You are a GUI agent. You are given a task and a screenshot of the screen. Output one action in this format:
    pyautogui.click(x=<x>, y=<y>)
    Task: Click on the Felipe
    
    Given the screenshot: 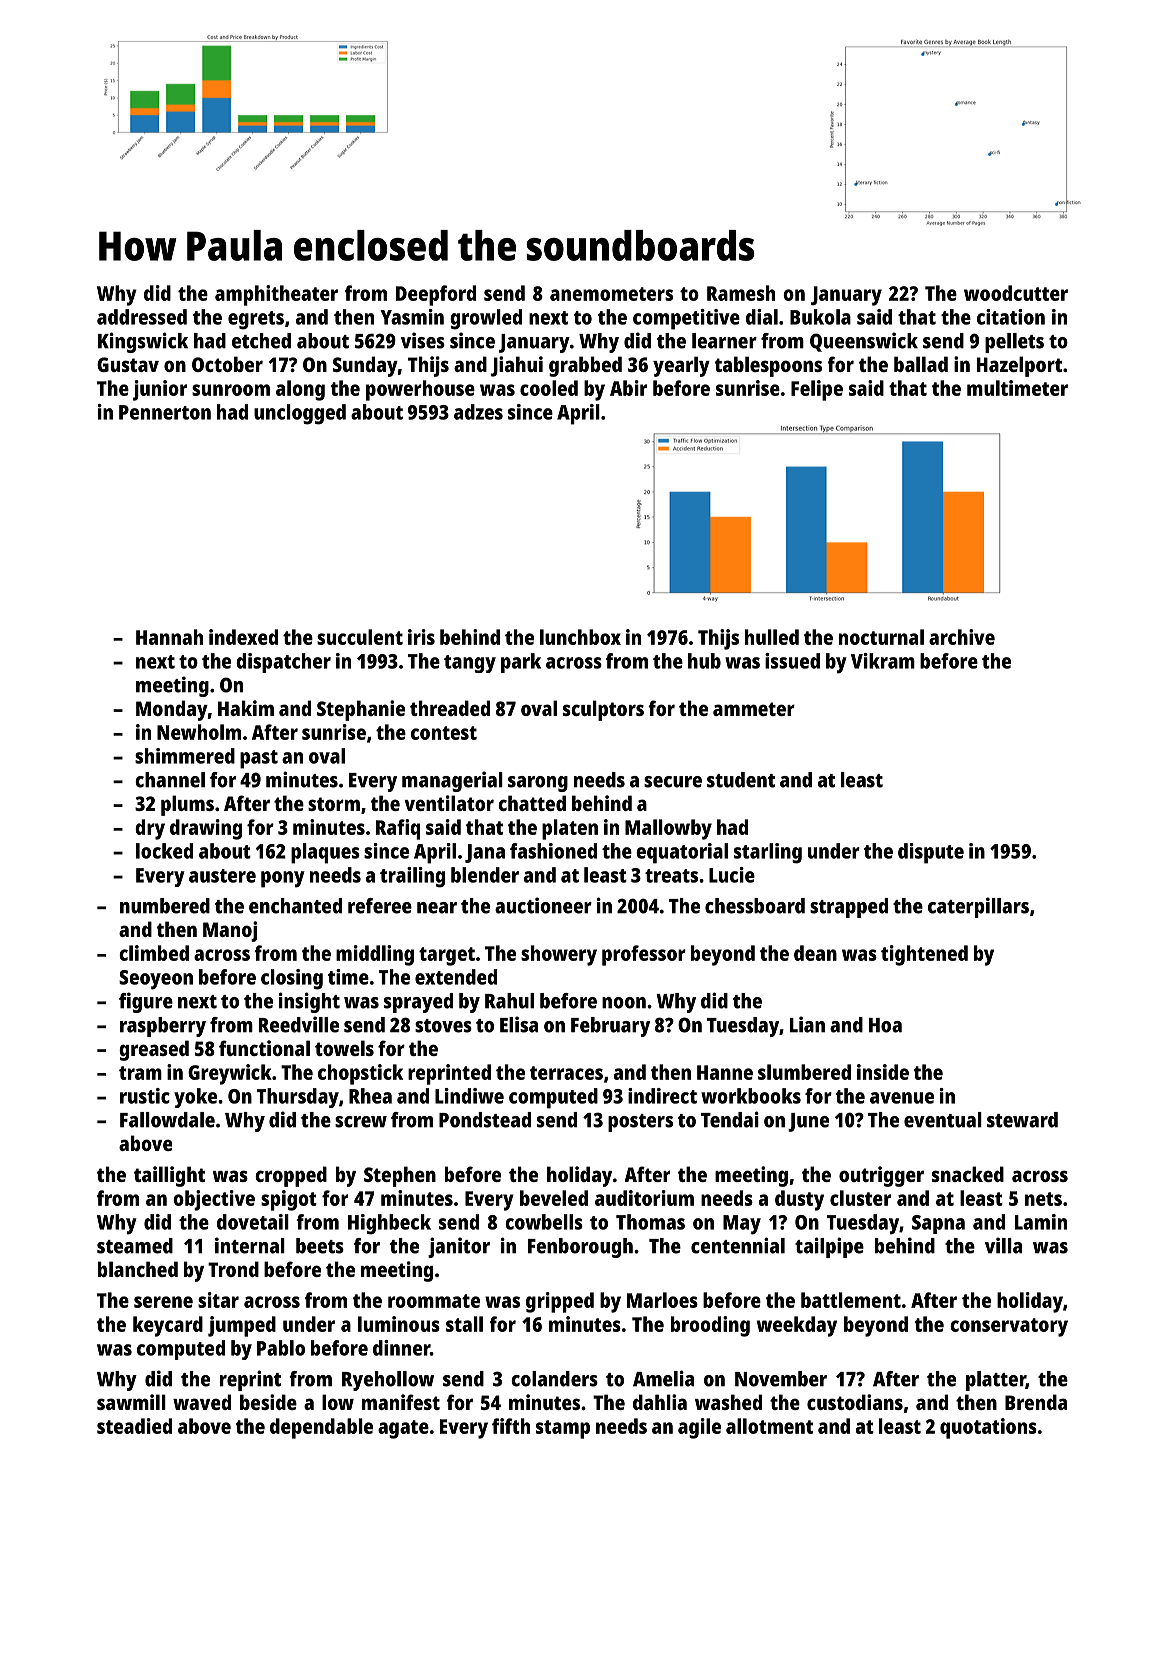 What is the action you would take?
    pyautogui.click(x=817, y=390)
